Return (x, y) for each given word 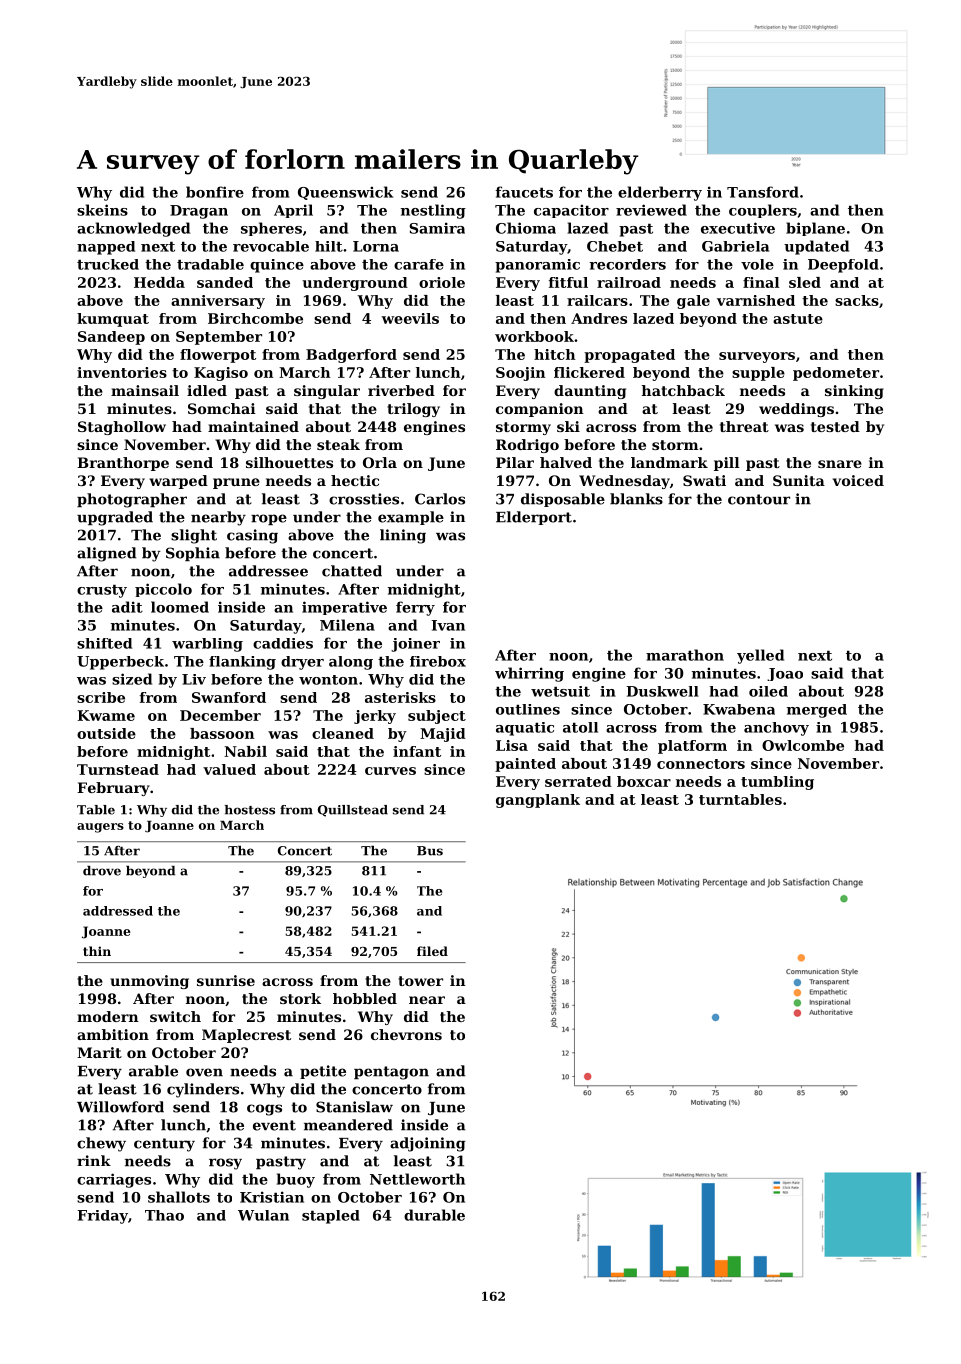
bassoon (222, 733)
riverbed (401, 390)
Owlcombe (803, 745)
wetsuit (560, 691)
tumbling (777, 783)
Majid (443, 735)
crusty (102, 591)
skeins (102, 210)
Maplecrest (246, 1036)
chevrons (406, 1034)
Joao (785, 674)
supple (758, 374)
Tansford (763, 192)
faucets (524, 192)
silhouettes (289, 462)
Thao (164, 1215)
